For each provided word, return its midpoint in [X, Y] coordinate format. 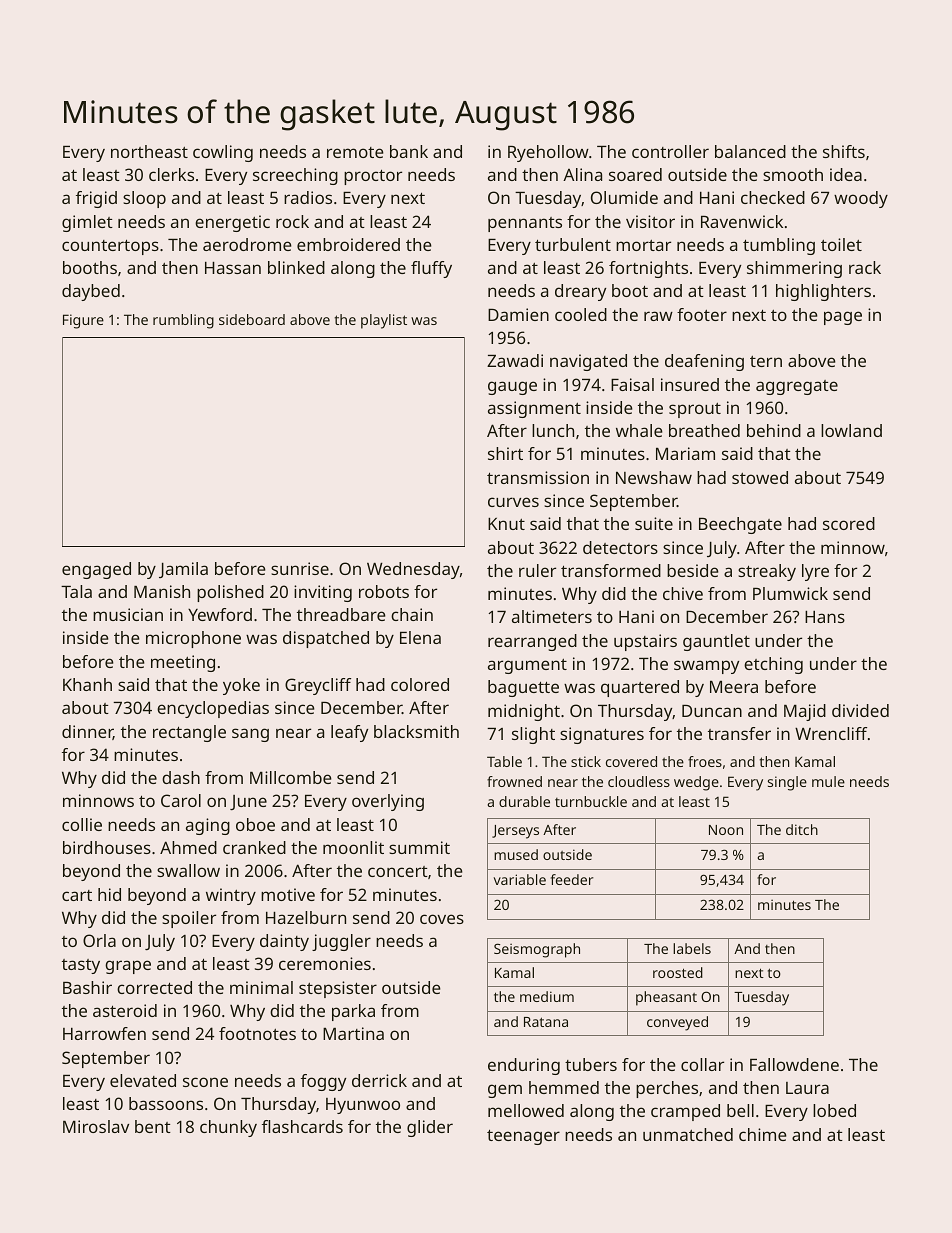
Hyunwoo [363, 1106]
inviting [323, 593]
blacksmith [416, 731]
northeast [149, 151]
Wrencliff [831, 733]
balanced [750, 151]
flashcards [302, 1126]
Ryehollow [548, 153]
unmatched [688, 1134]
